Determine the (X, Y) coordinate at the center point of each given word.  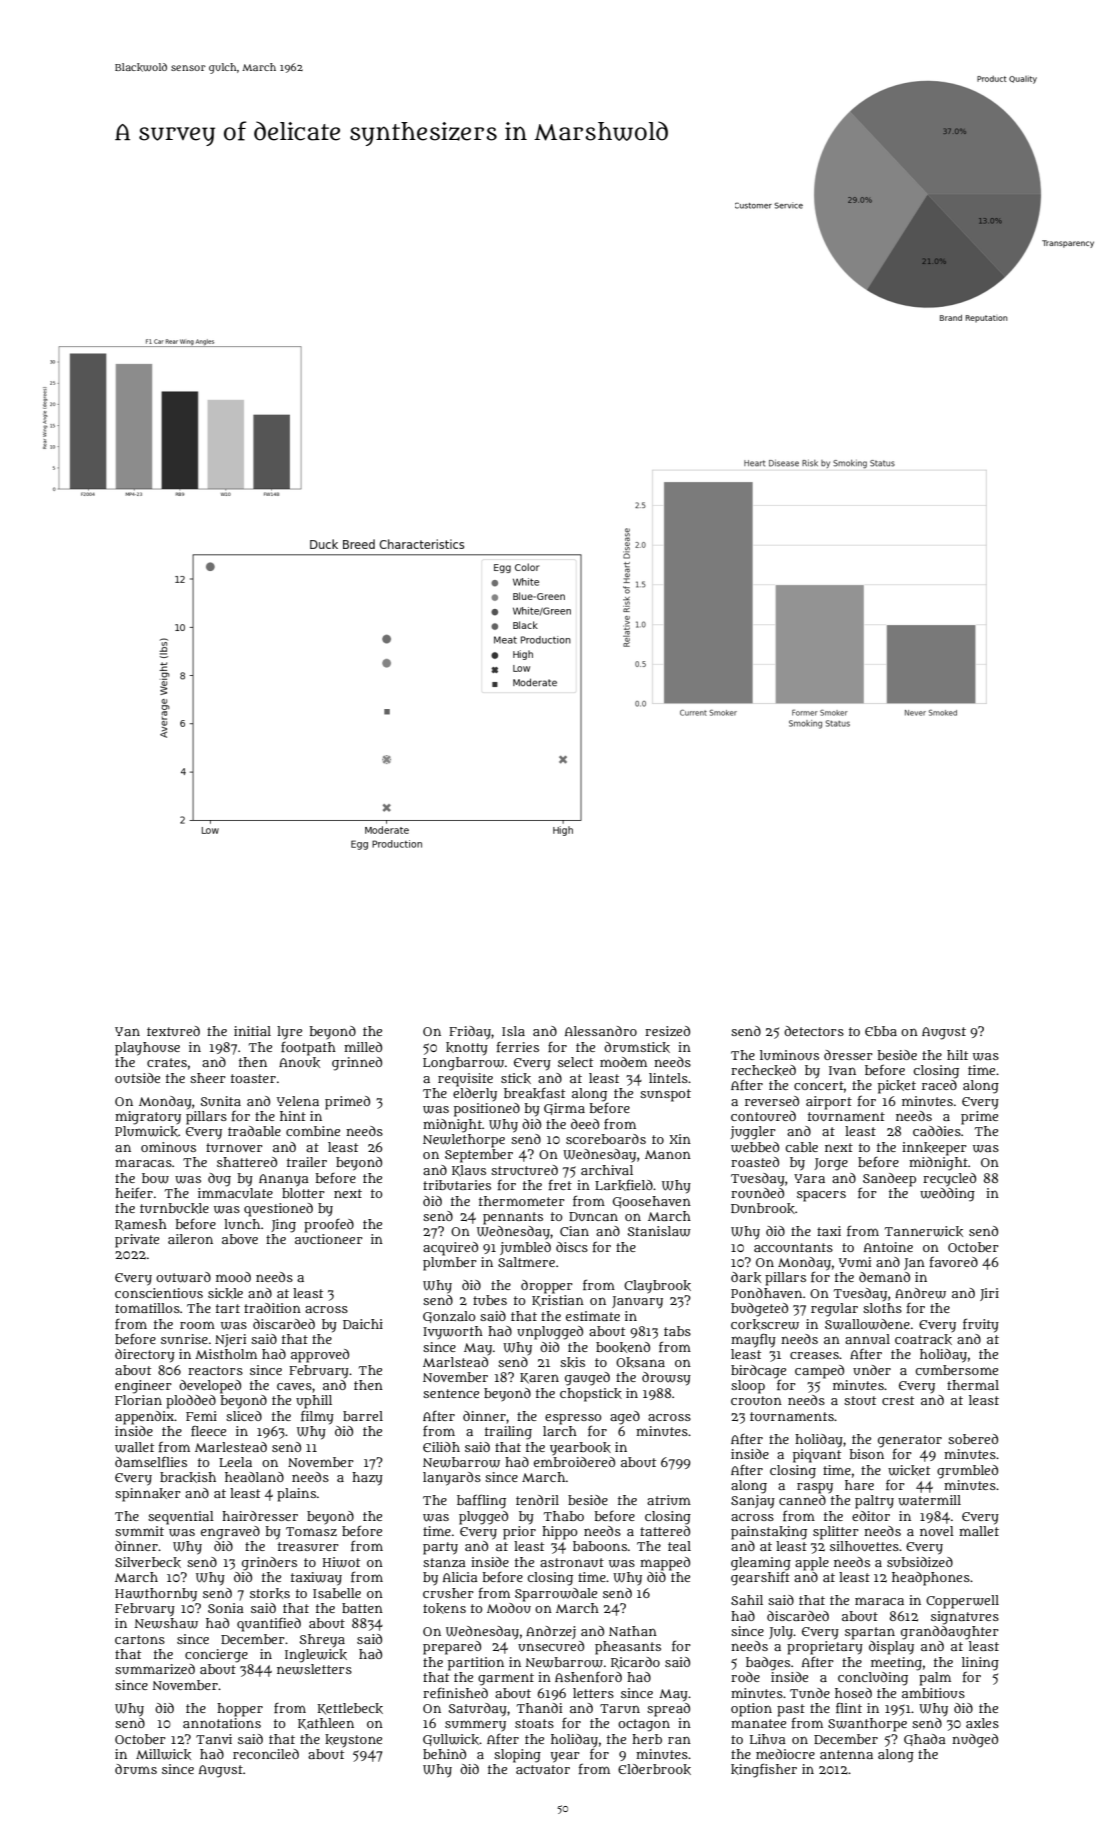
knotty (467, 1049)
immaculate (235, 1193)
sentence (451, 1393)
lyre (289, 1033)
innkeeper (934, 1149)
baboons (600, 1546)
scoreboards (606, 1139)
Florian (138, 1400)
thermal (973, 1385)
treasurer (308, 1546)
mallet (979, 1531)
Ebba (881, 1031)
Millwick (163, 1754)
